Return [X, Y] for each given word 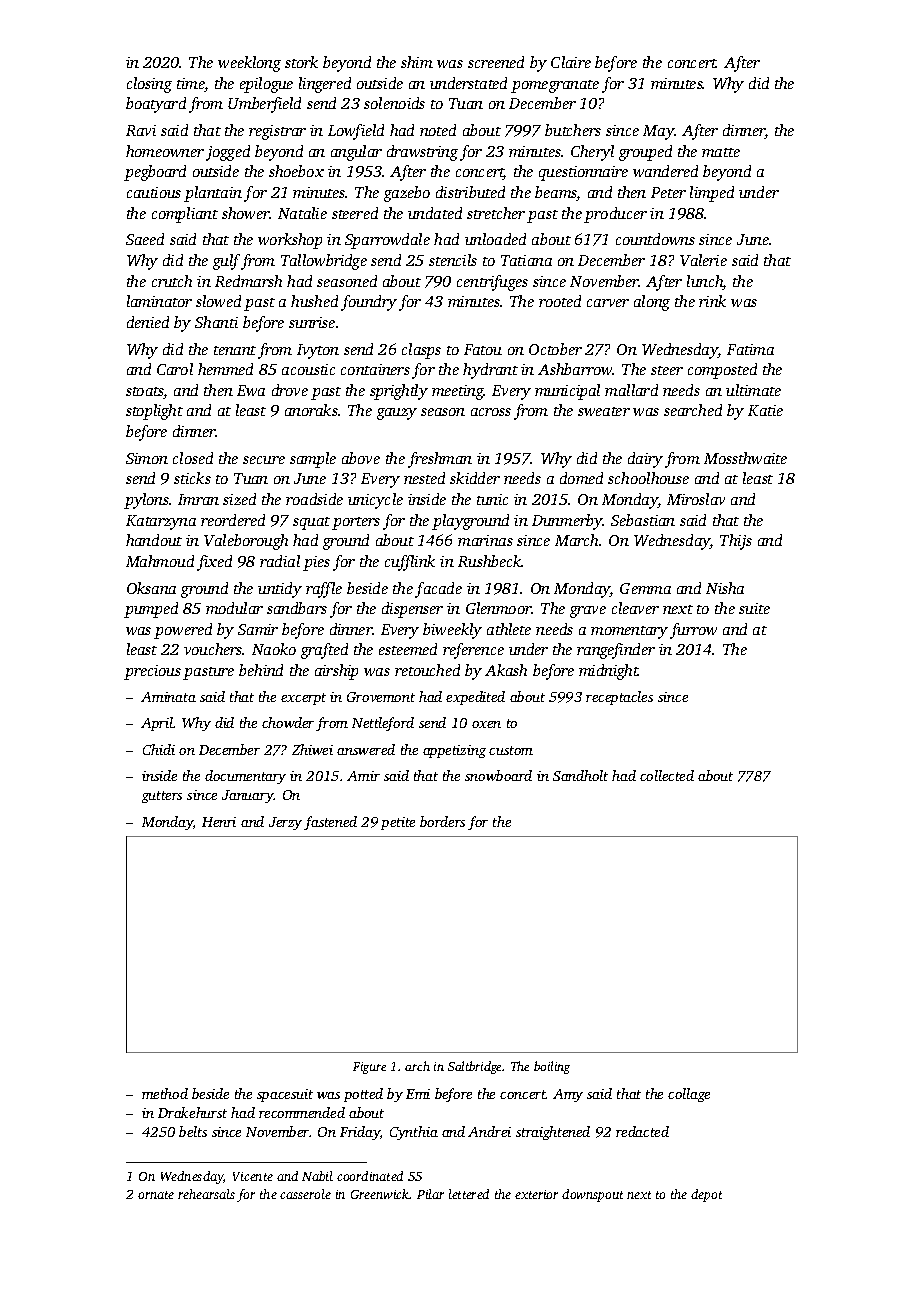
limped [712, 194]
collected [667, 775]
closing [149, 85]
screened [496, 62]
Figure [369, 1068]
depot [706, 1195]
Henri [219, 822]
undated [435, 213]
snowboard [498, 775]
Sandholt [580, 775]
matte [721, 152]
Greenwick [380, 1194]
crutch [172, 281]
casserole [305, 1194]
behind [261, 670]
